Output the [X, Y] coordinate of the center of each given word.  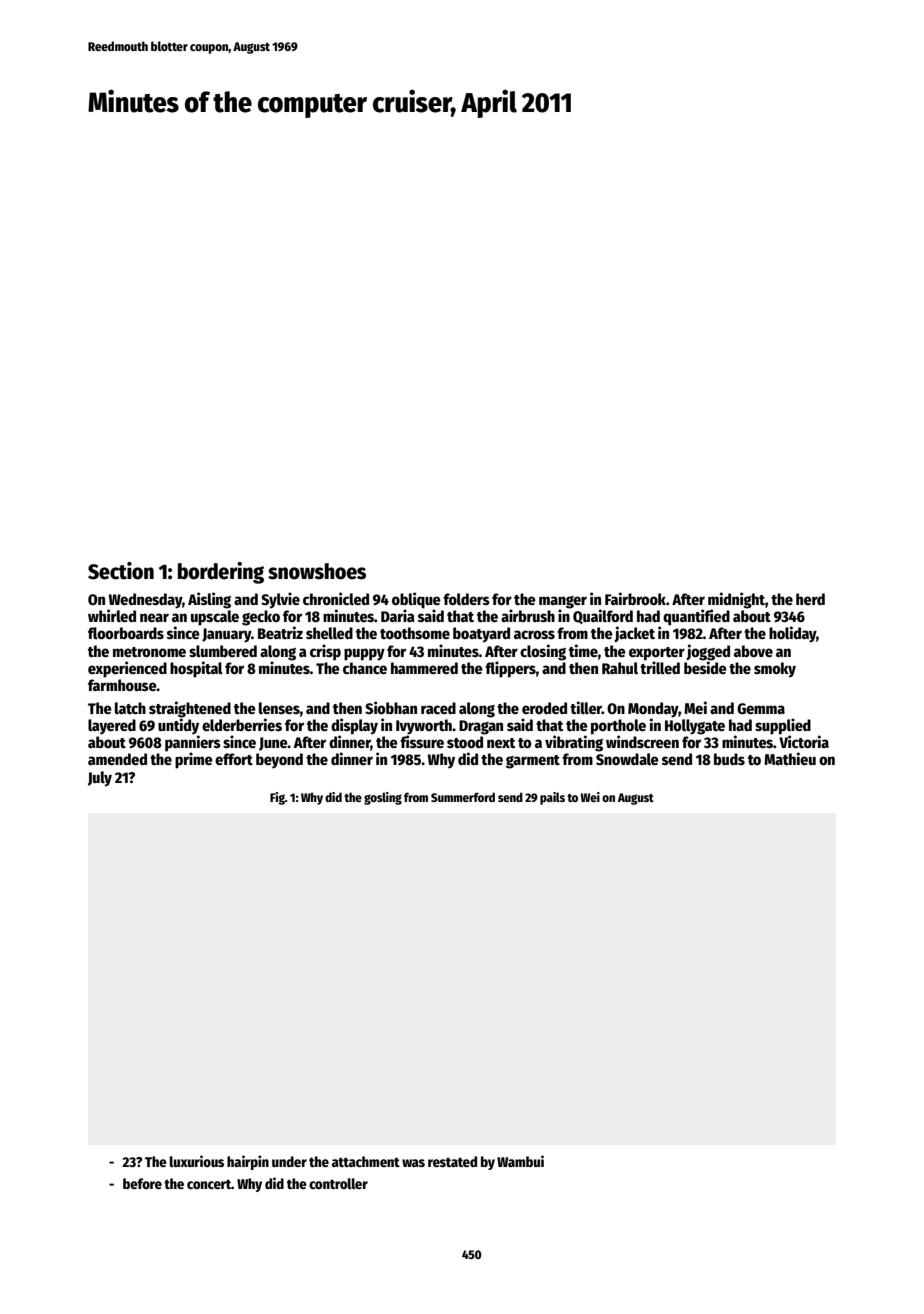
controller [338, 1183]
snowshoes [317, 571]
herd [810, 599]
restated [452, 1161]
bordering [221, 573]
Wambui [520, 1161]
